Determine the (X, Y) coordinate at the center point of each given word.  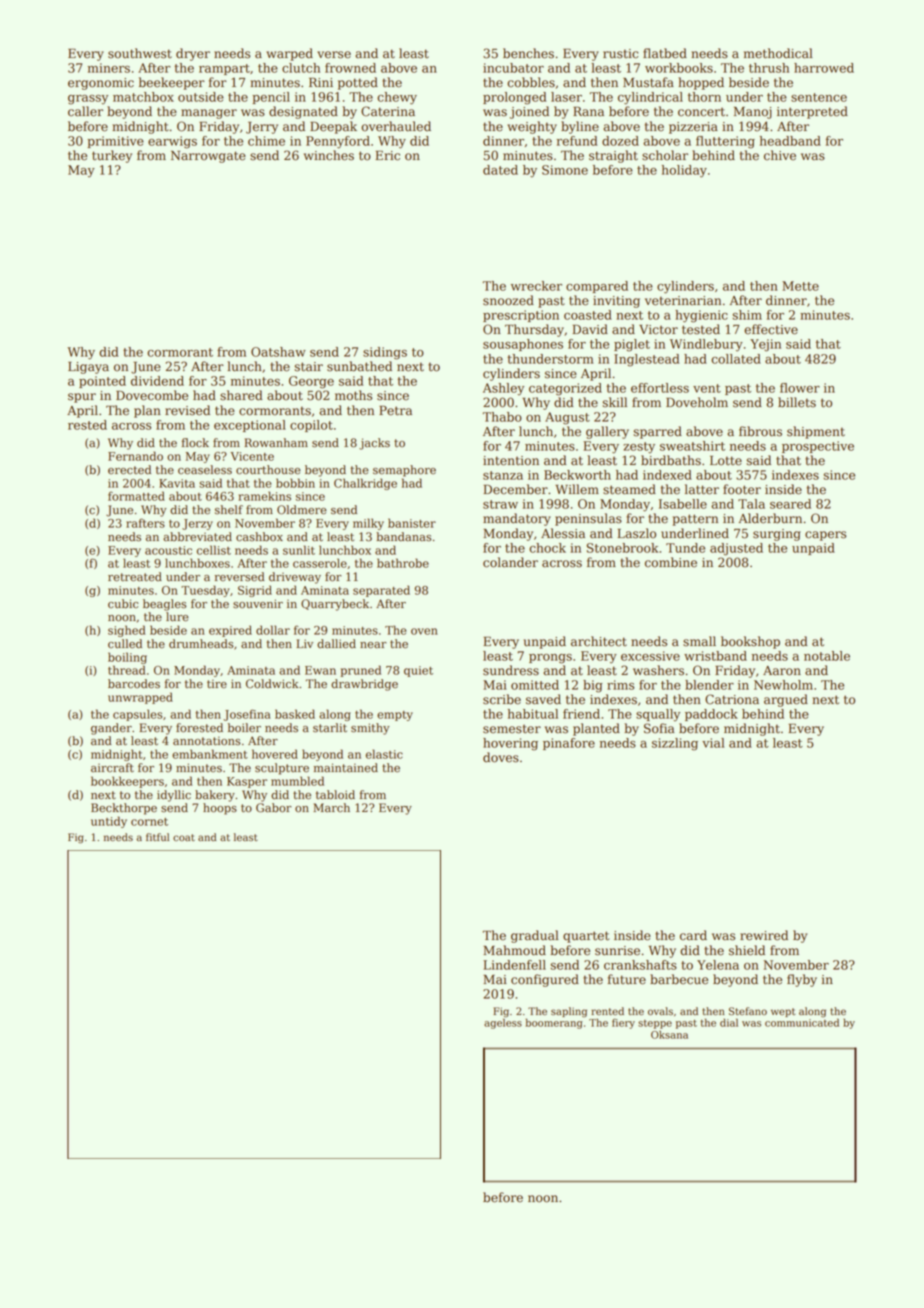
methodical (778, 53)
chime (266, 141)
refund (577, 141)
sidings (385, 353)
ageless (503, 1023)
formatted (136, 496)
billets (797, 402)
